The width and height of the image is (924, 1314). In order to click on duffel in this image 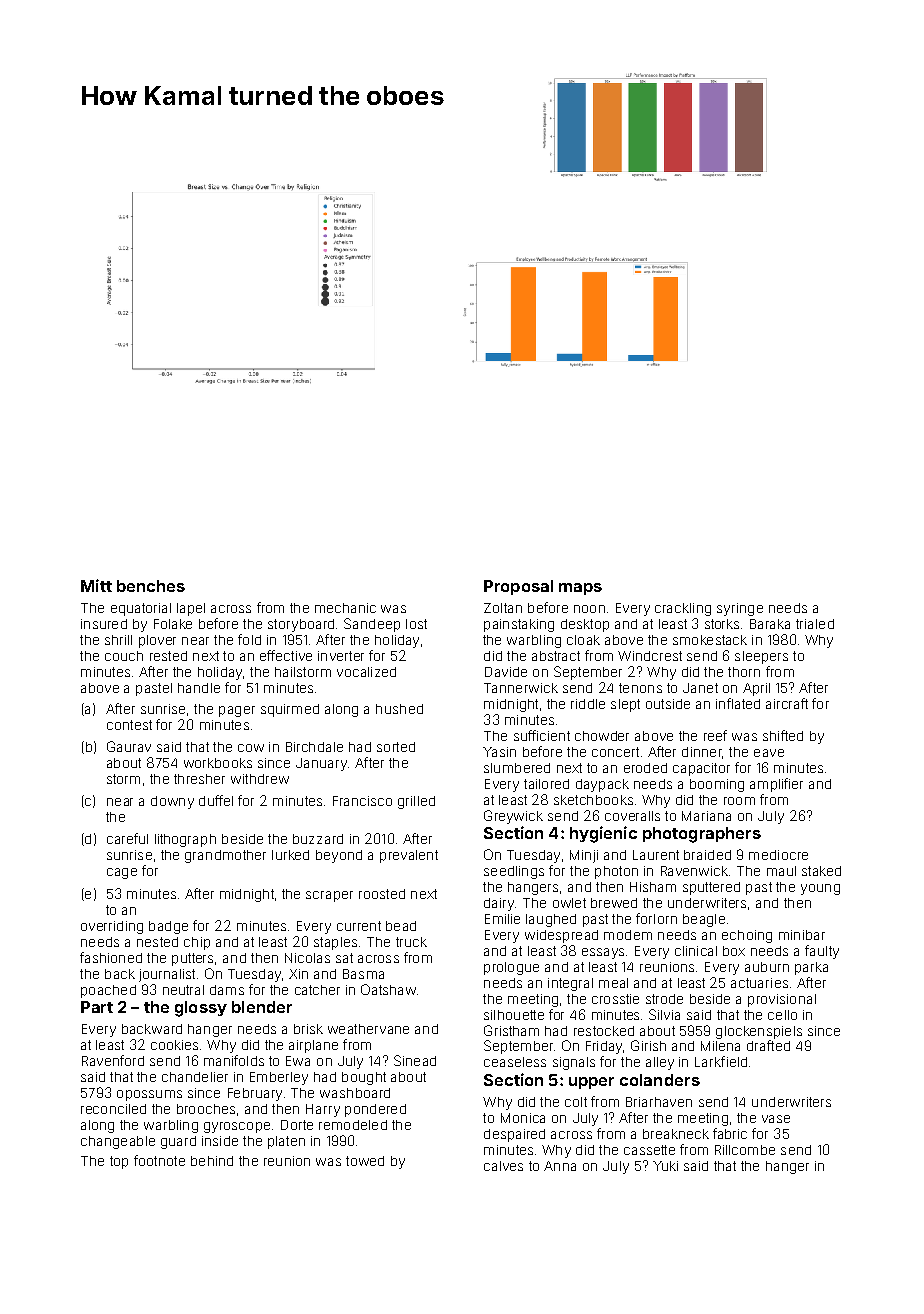, I will do `click(216, 800)`.
